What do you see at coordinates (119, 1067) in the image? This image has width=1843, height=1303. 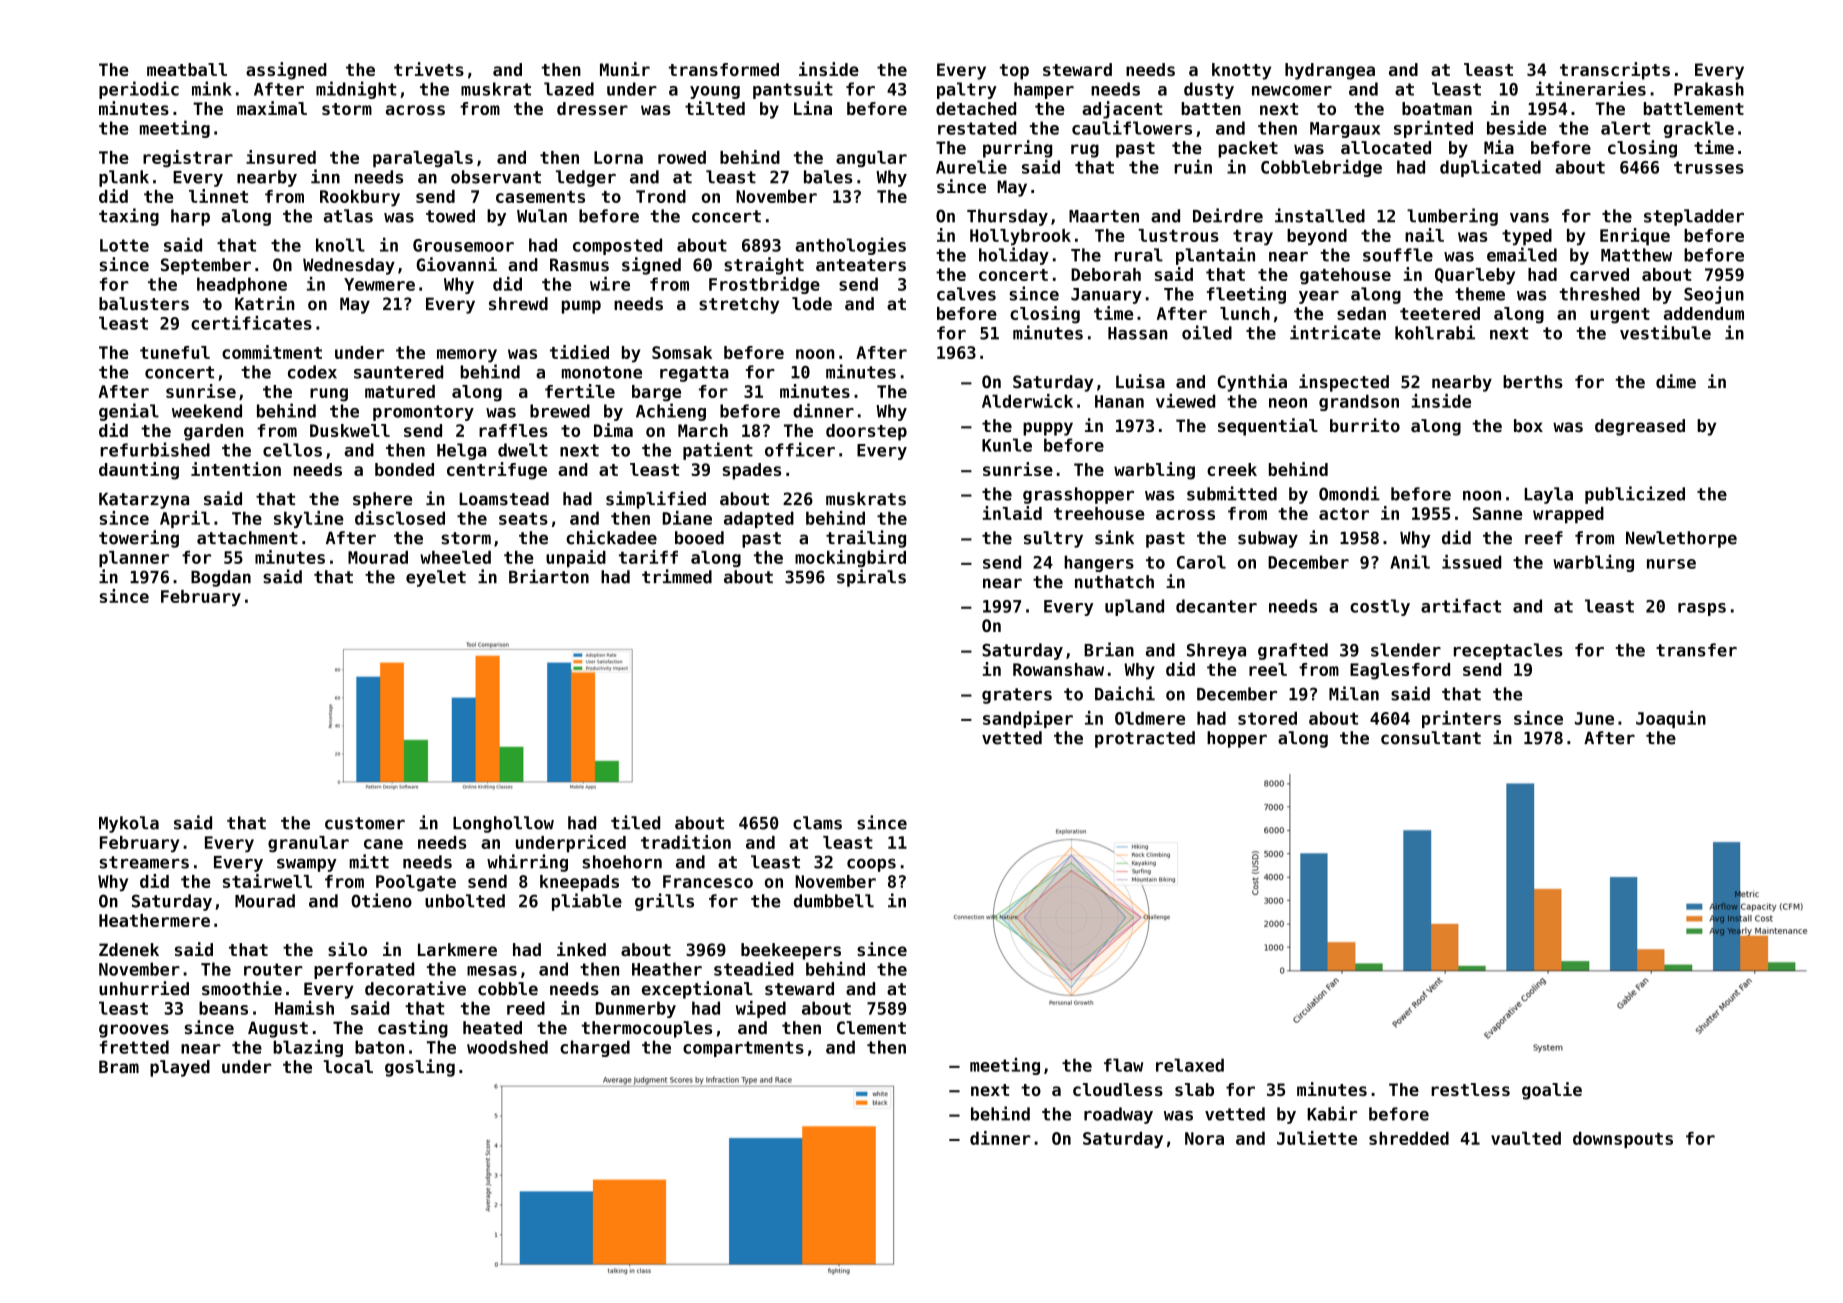 I see `Bram` at bounding box center [119, 1067].
